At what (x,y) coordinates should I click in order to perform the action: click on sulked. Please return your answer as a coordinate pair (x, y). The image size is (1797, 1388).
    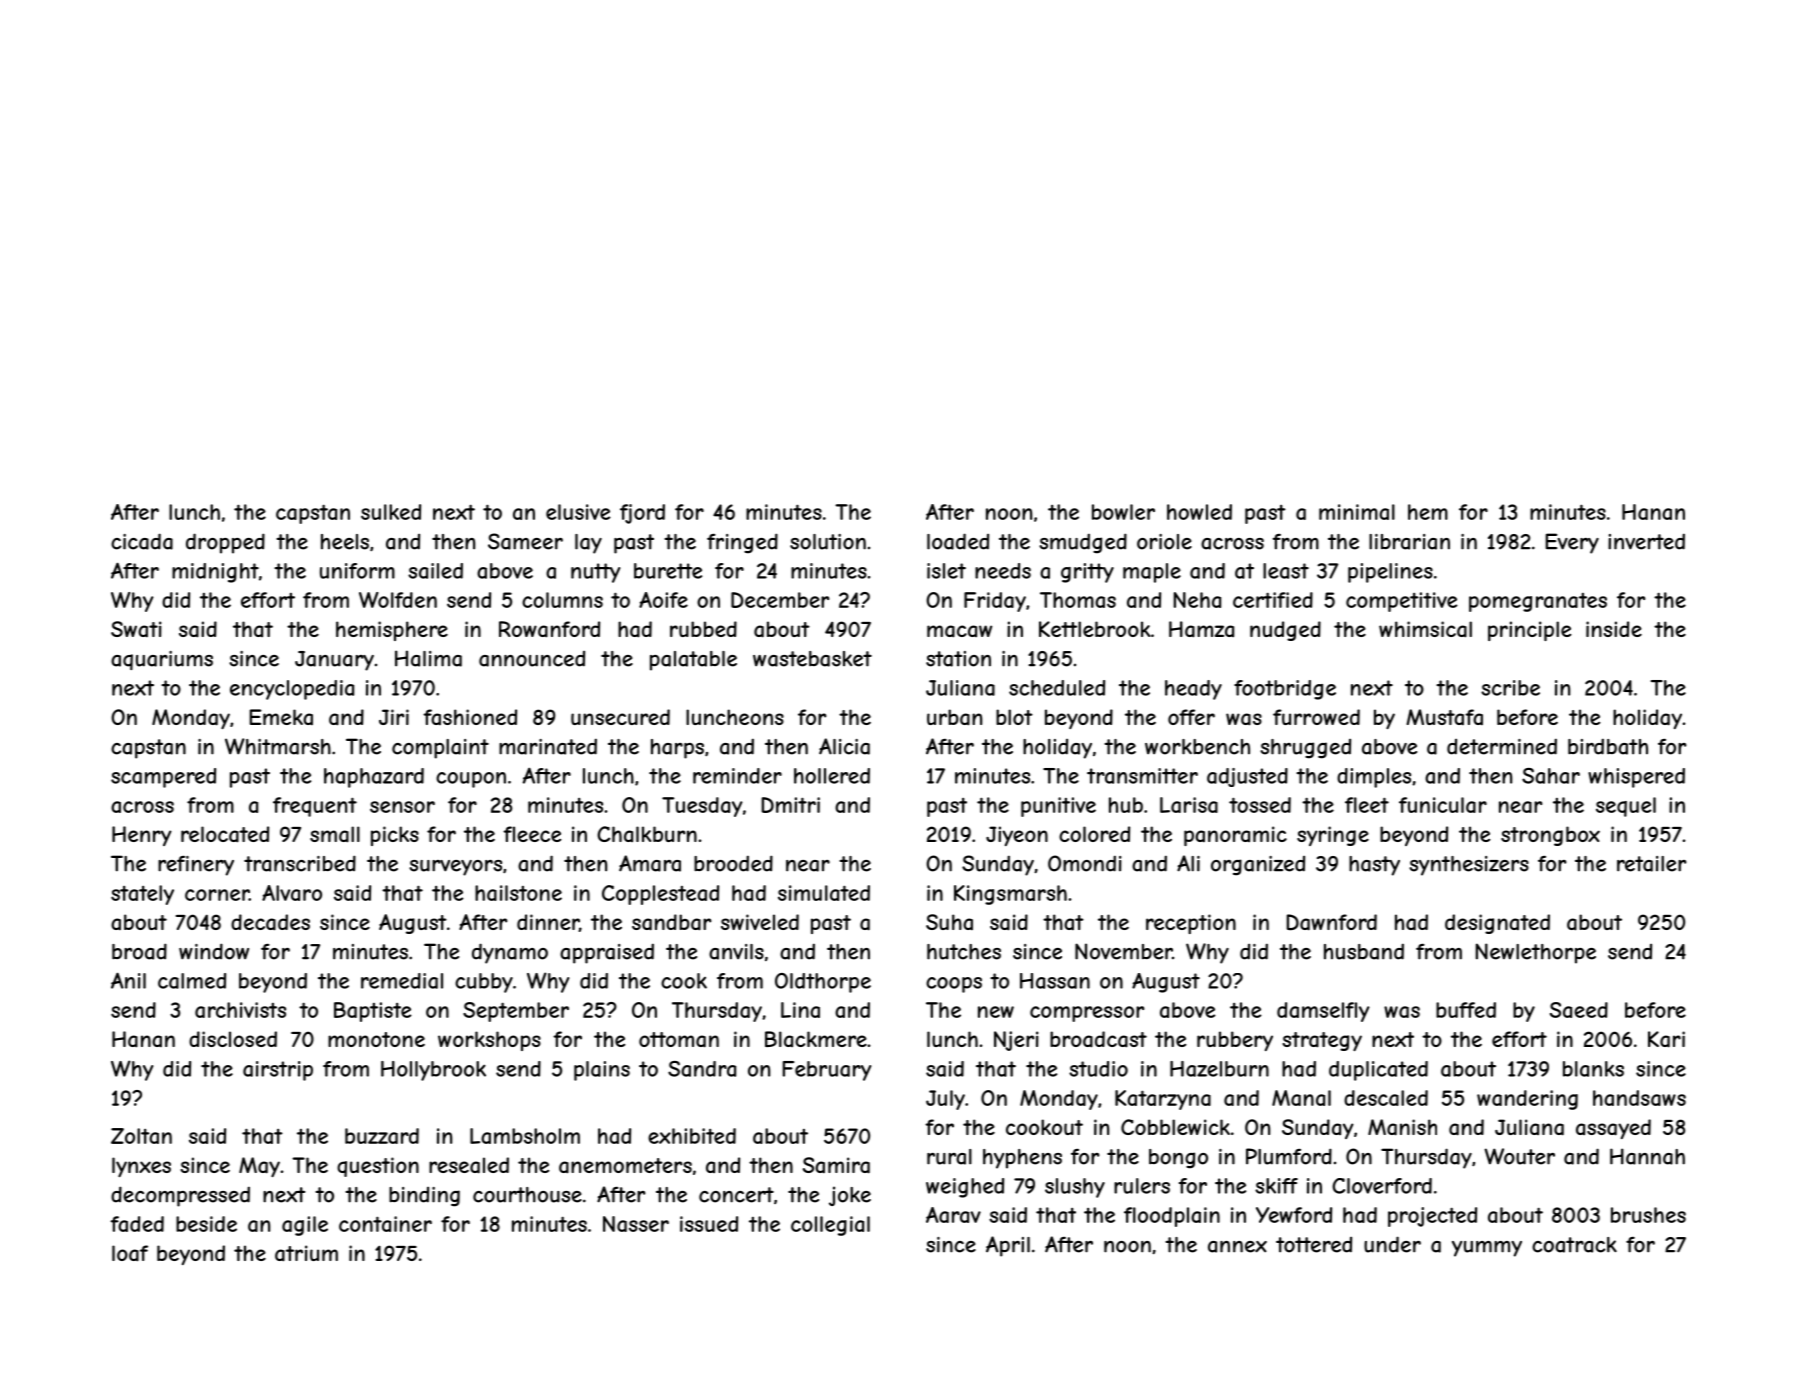
    Looking at the image, I should click on (391, 512).
